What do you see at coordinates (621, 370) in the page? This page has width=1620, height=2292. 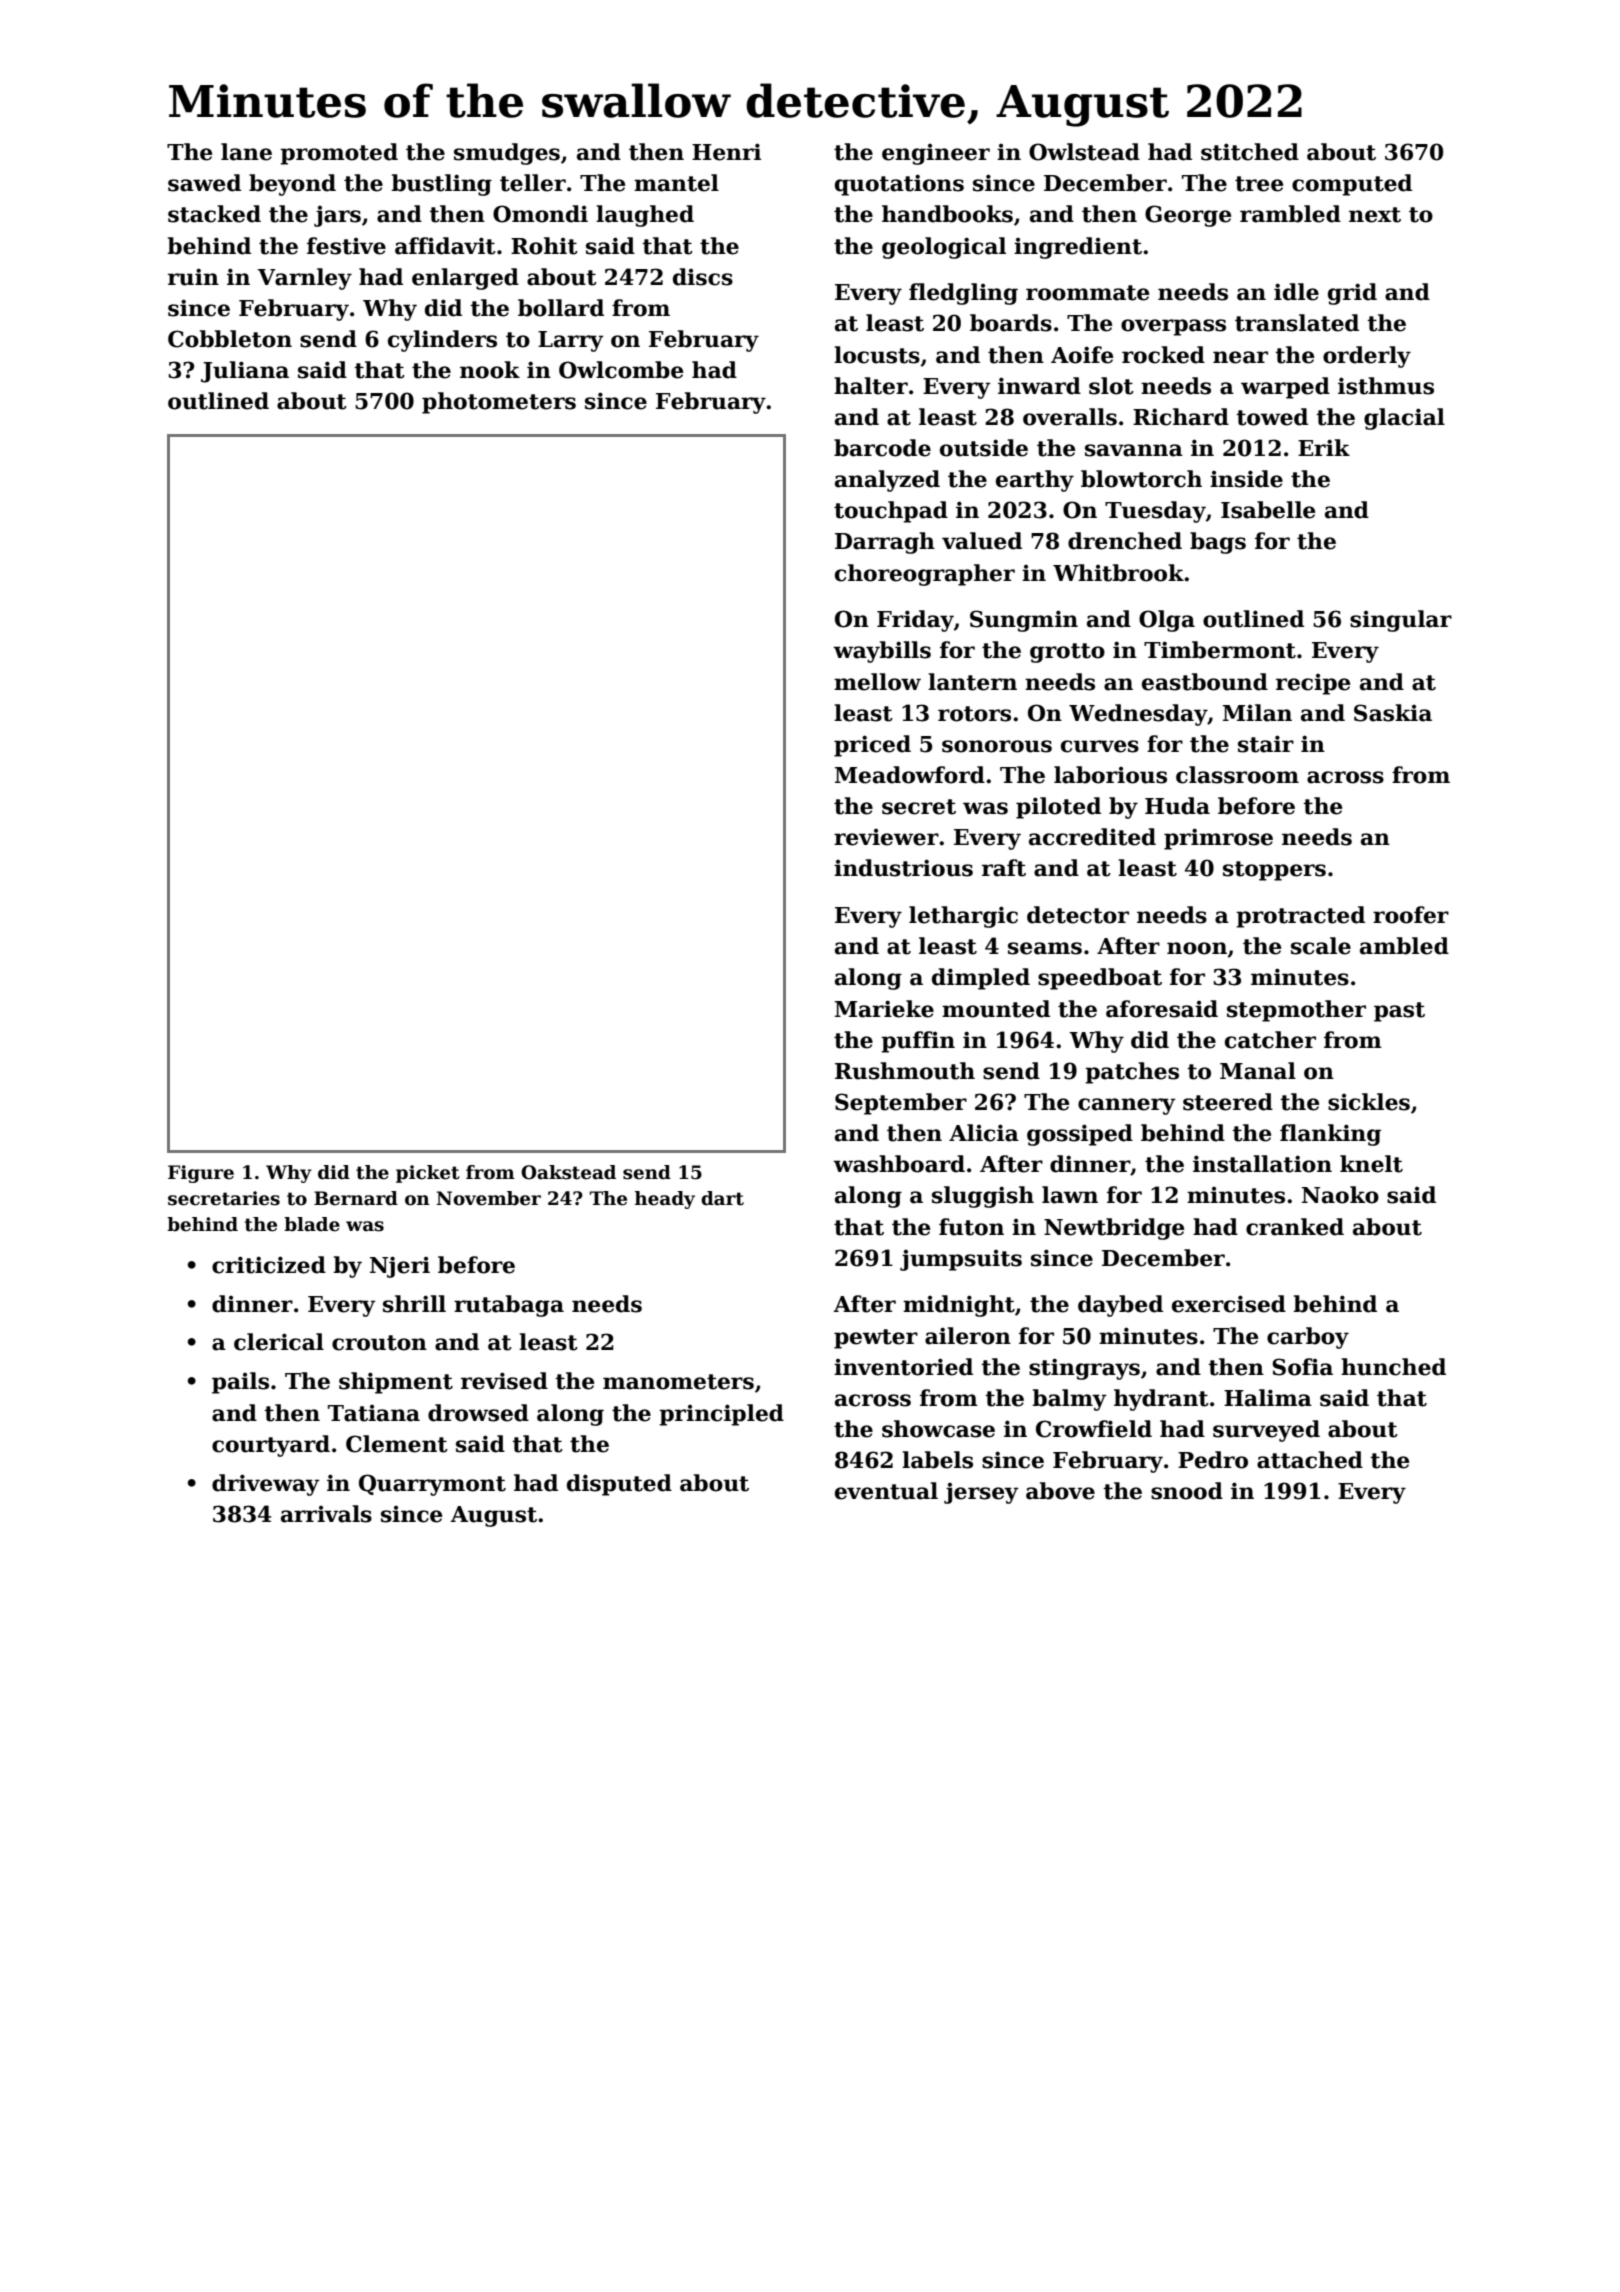 I see `Owlcombe` at bounding box center [621, 370].
